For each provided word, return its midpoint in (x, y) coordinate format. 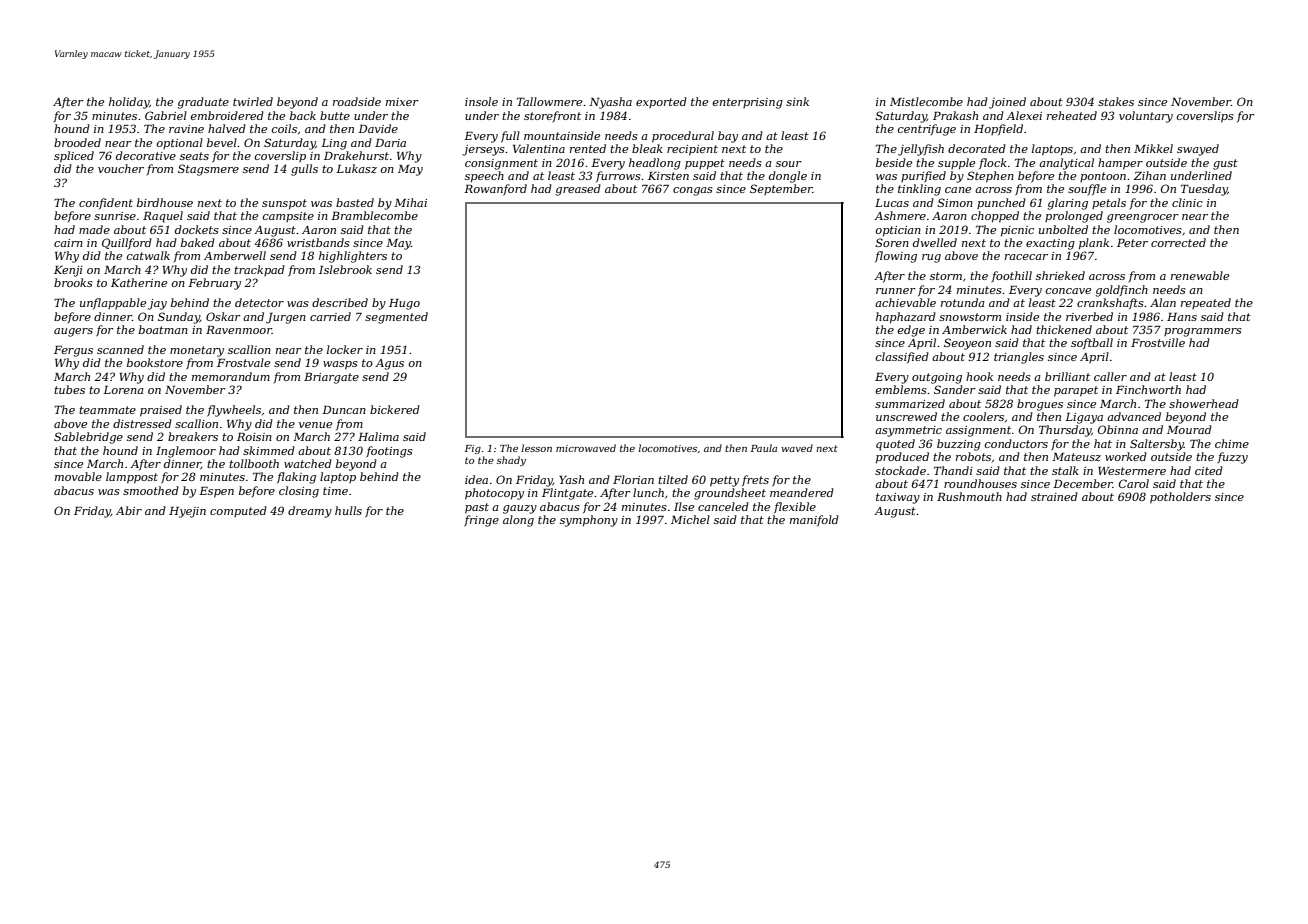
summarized (910, 403)
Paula (764, 448)
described (340, 302)
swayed (1198, 150)
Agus (389, 364)
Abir (129, 510)
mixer (402, 102)
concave (1068, 291)
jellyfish (921, 150)
